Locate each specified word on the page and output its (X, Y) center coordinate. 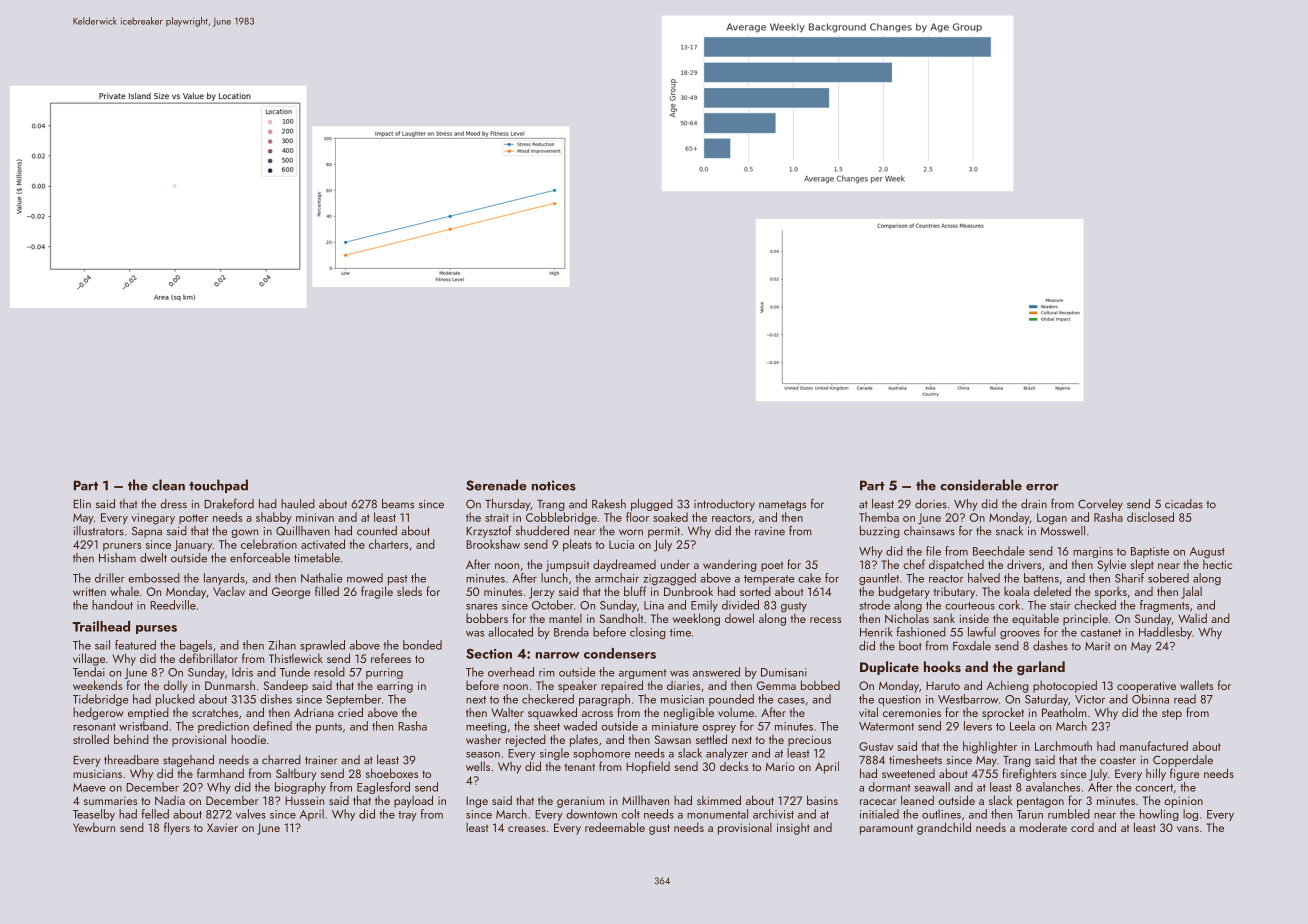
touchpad (218, 486)
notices (554, 485)
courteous (970, 606)
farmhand (220, 773)
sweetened (908, 773)
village (89, 659)
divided (740, 605)
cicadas (1184, 504)
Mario (780, 766)
